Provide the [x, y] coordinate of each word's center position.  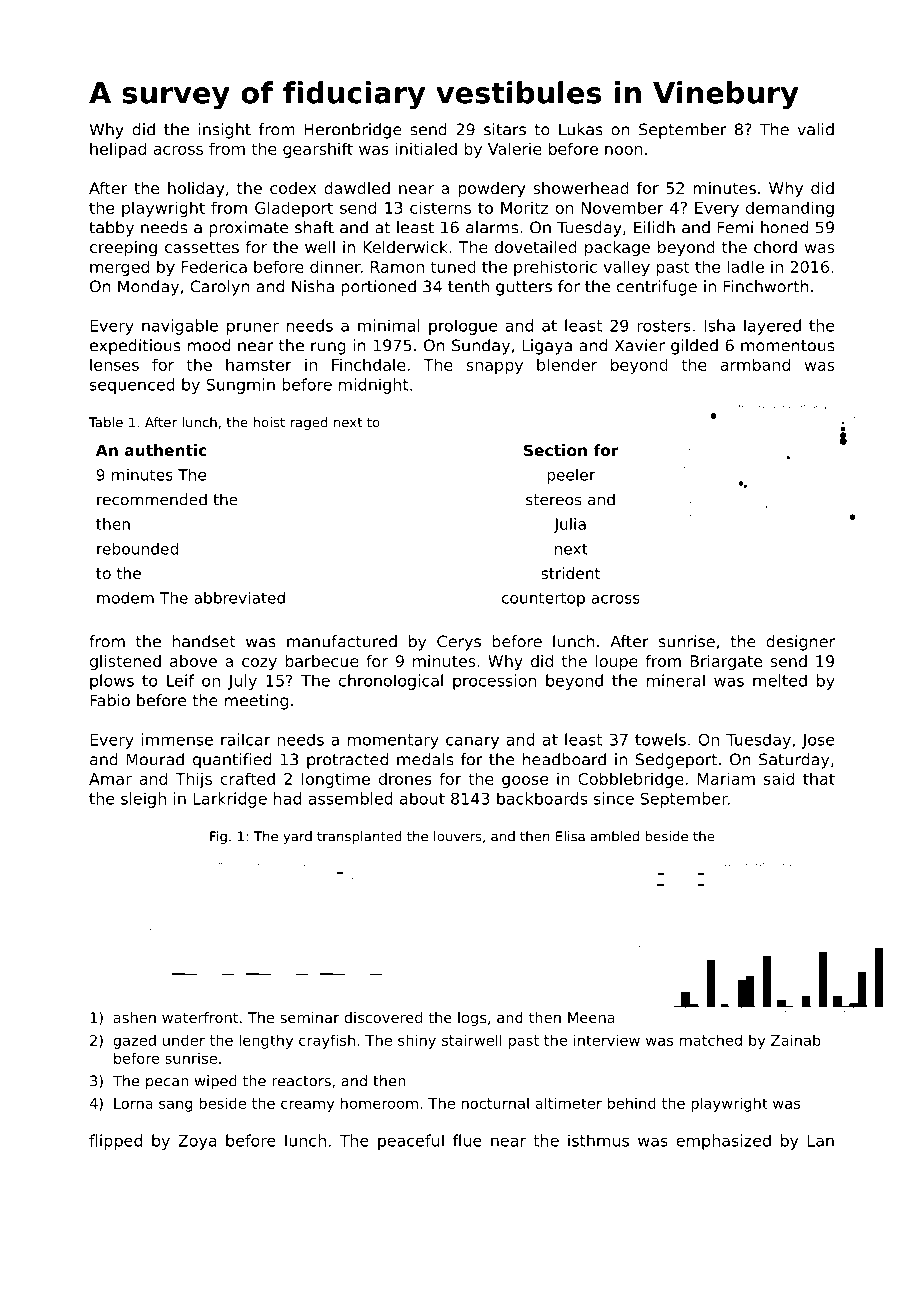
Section [555, 450]
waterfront [200, 1017]
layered [772, 327]
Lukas [581, 129]
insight [224, 131]
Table [106, 422]
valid [816, 129]
